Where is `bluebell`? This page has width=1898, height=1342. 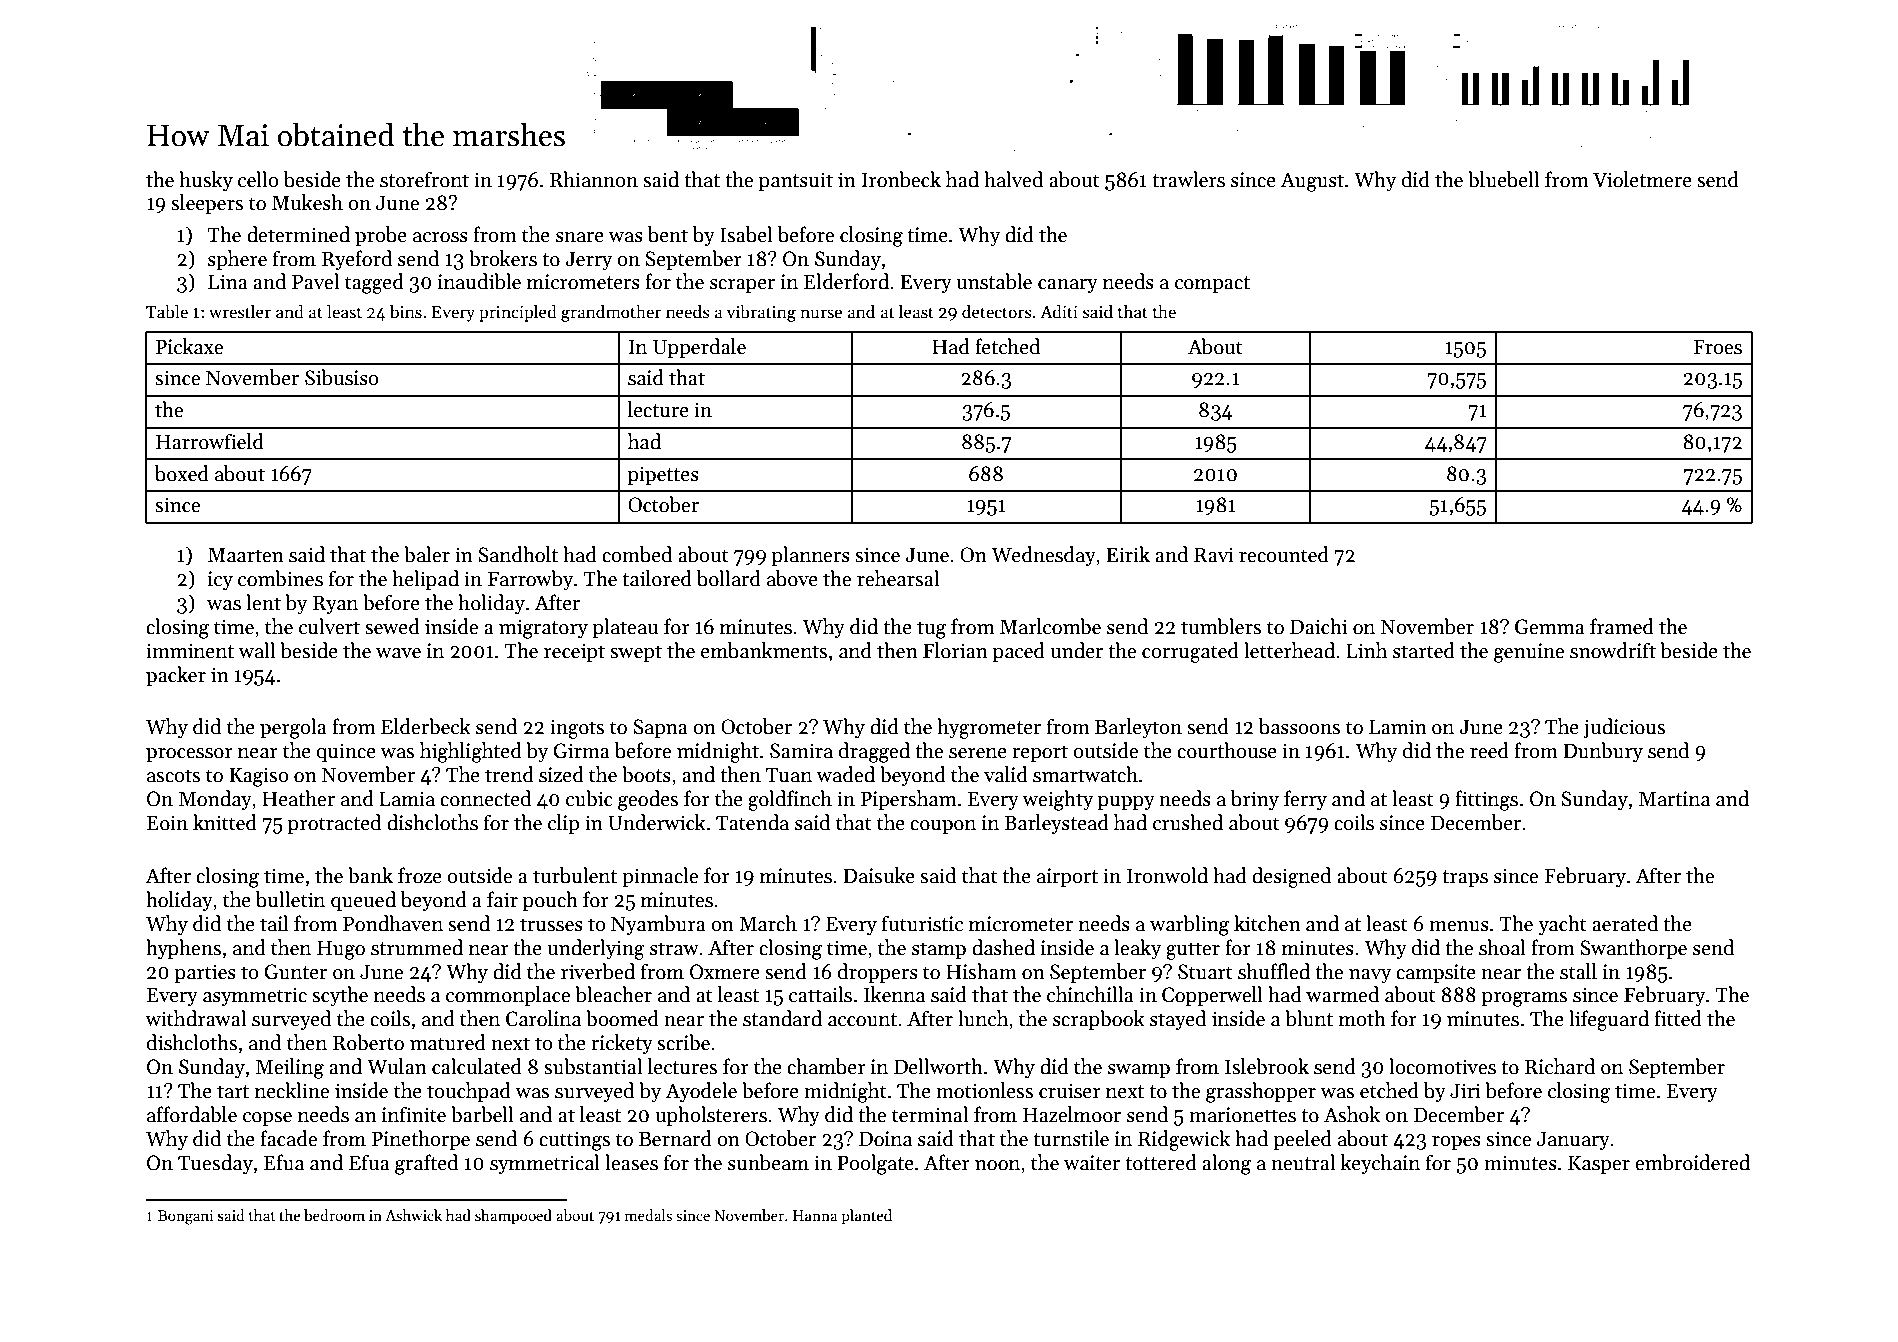 bluebell is located at coordinates (1503, 179).
